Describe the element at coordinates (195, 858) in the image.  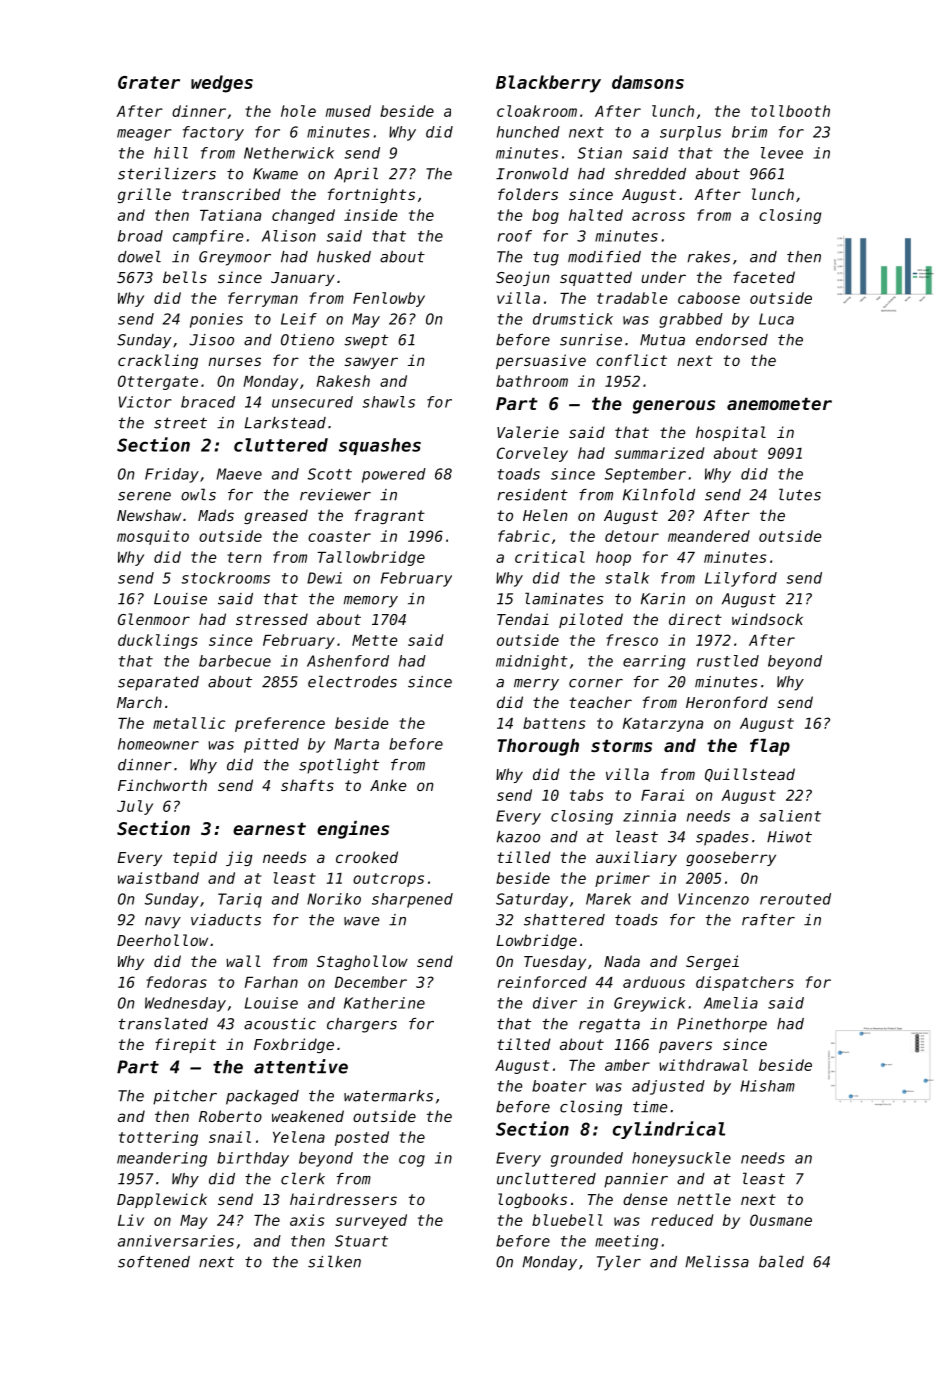
I see `tepid` at that location.
